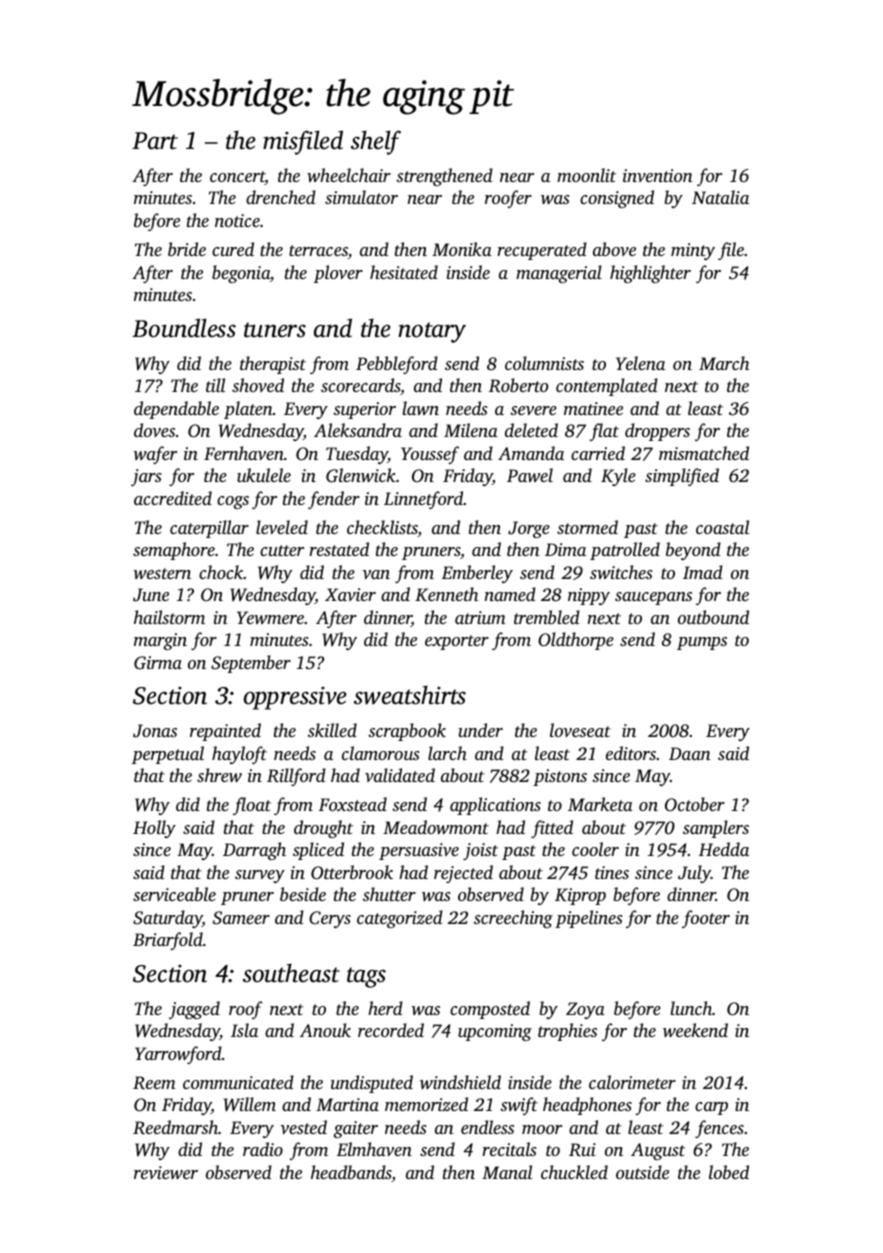  I want to click on Imad, so click(703, 572).
